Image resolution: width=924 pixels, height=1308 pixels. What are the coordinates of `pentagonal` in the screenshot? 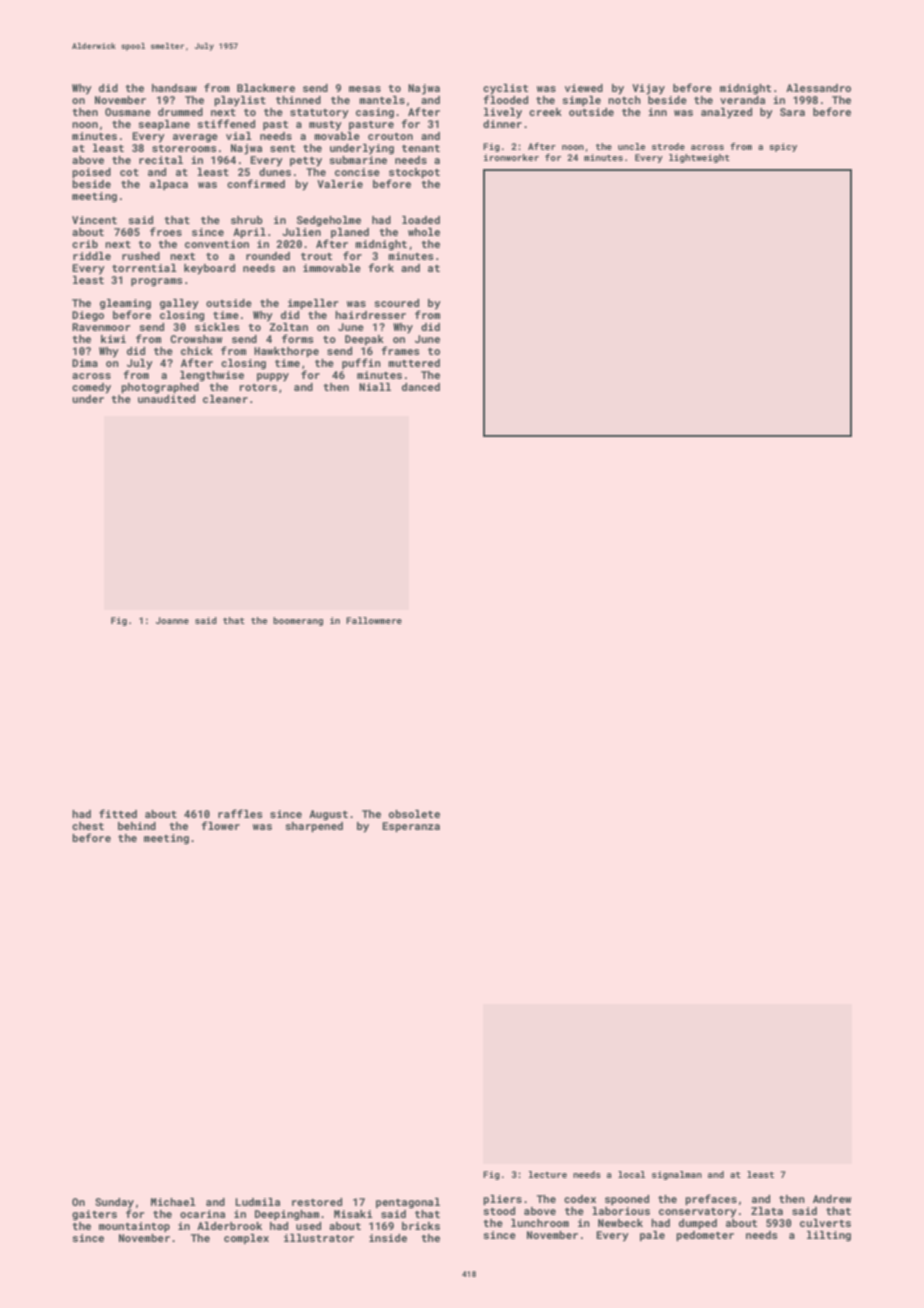 It's located at (408, 1203).
